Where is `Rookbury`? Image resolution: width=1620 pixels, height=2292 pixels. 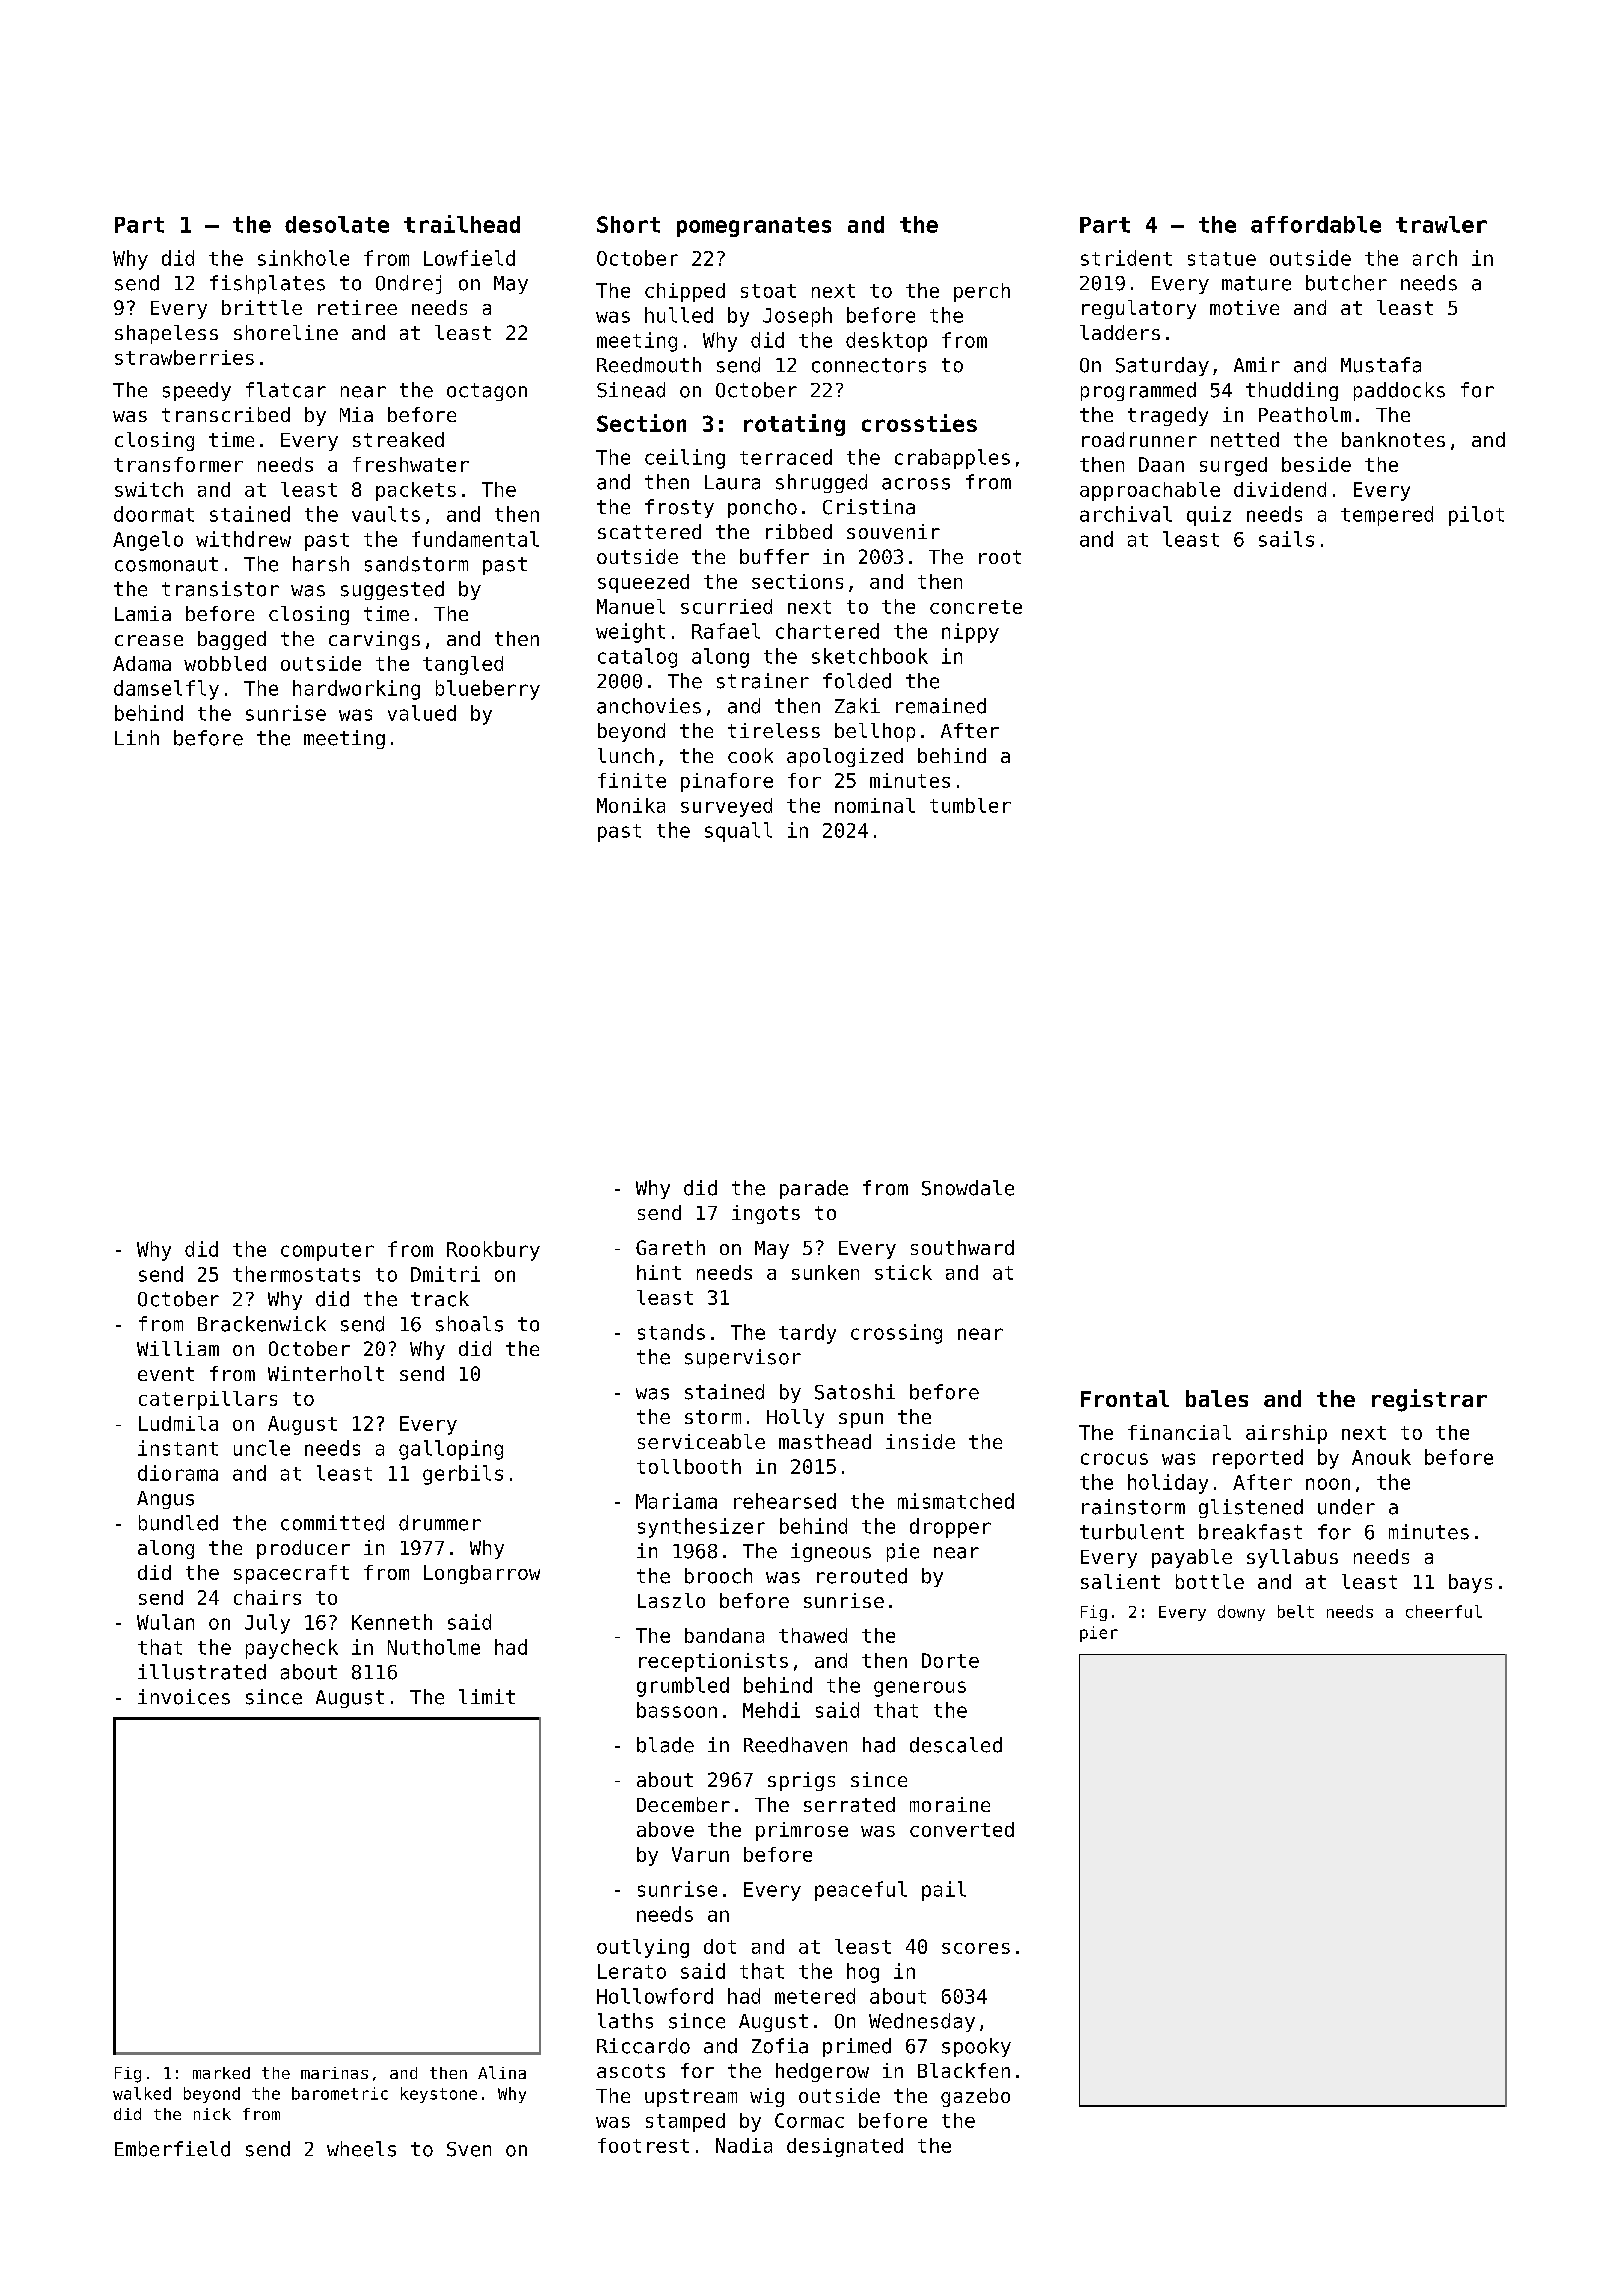 Rookbury is located at coordinates (493, 1251).
